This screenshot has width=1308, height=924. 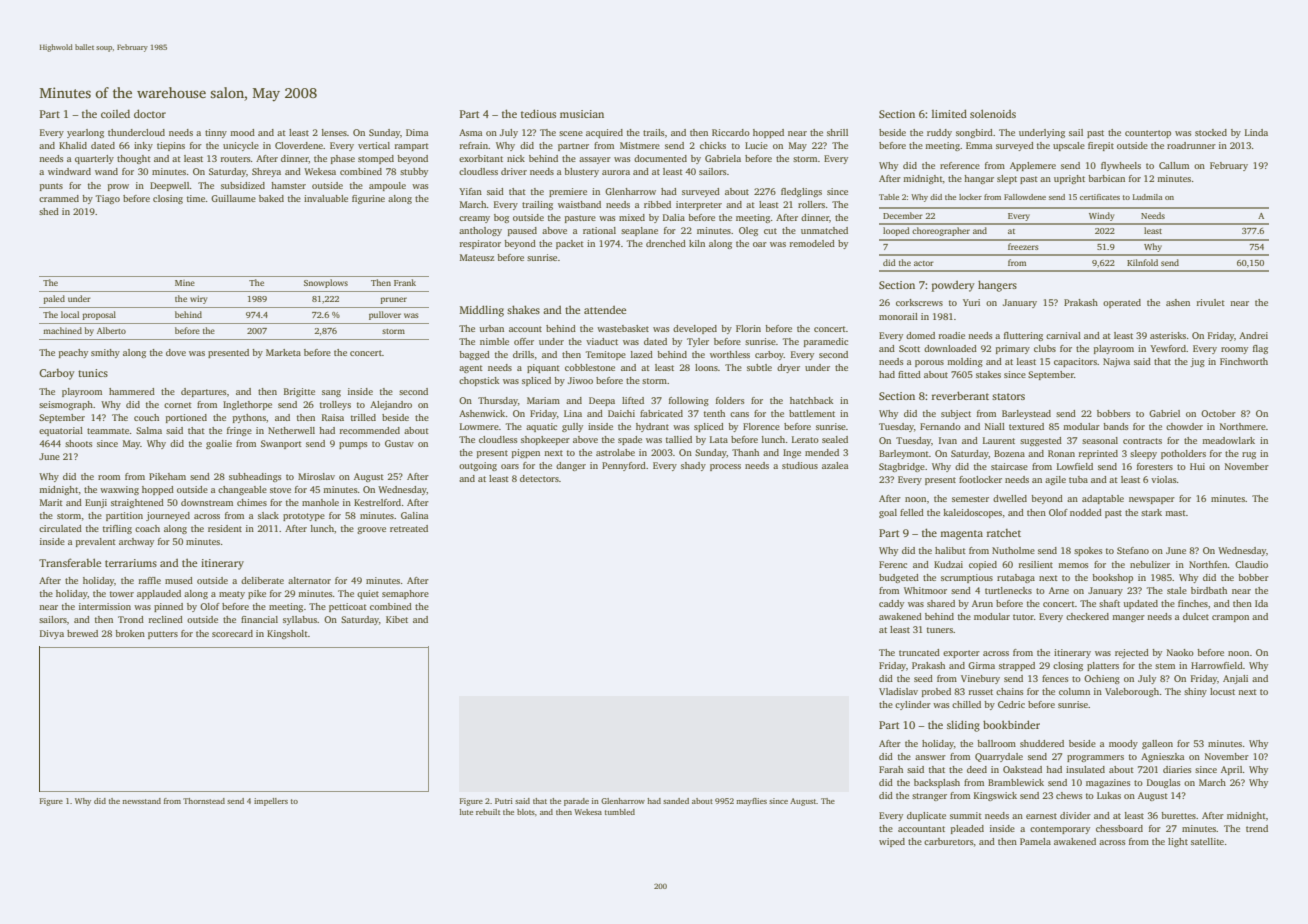 What do you see at coordinates (150, 113) in the screenshot?
I see `doctor` at bounding box center [150, 113].
